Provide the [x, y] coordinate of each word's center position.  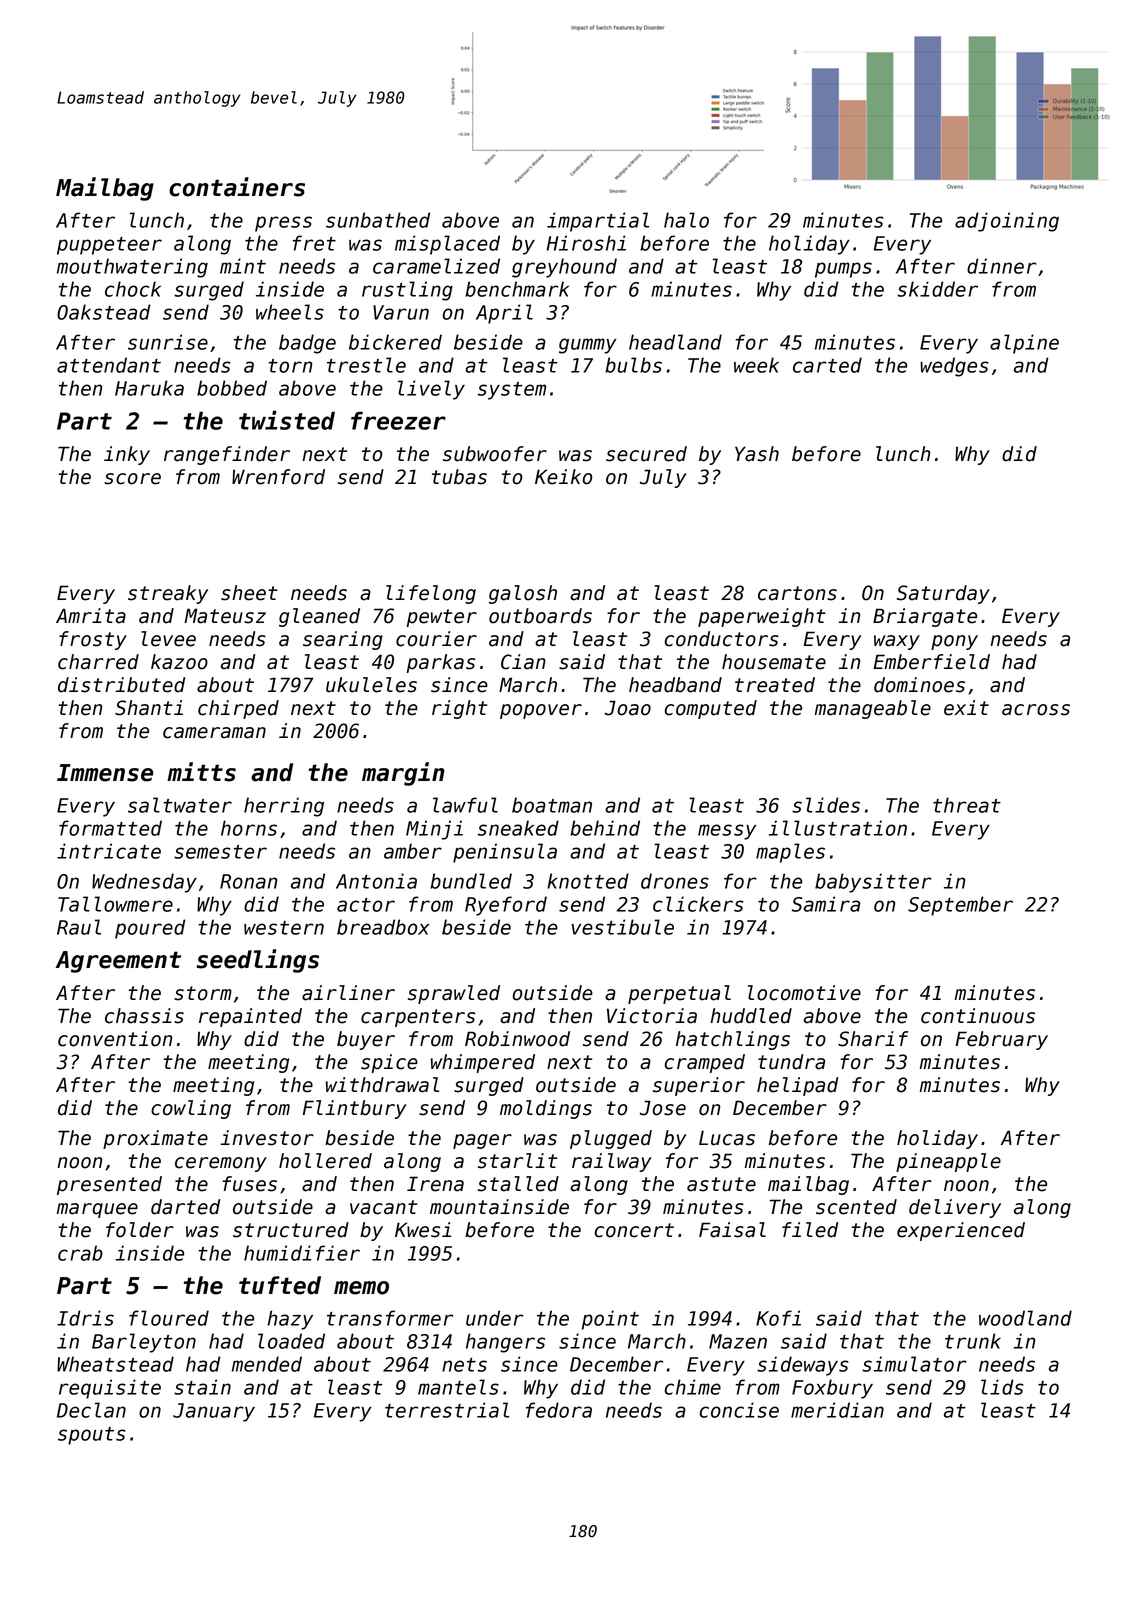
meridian [837, 1410]
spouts [92, 1436]
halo [686, 220]
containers [237, 187]
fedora [559, 1410]
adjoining [1007, 222]
